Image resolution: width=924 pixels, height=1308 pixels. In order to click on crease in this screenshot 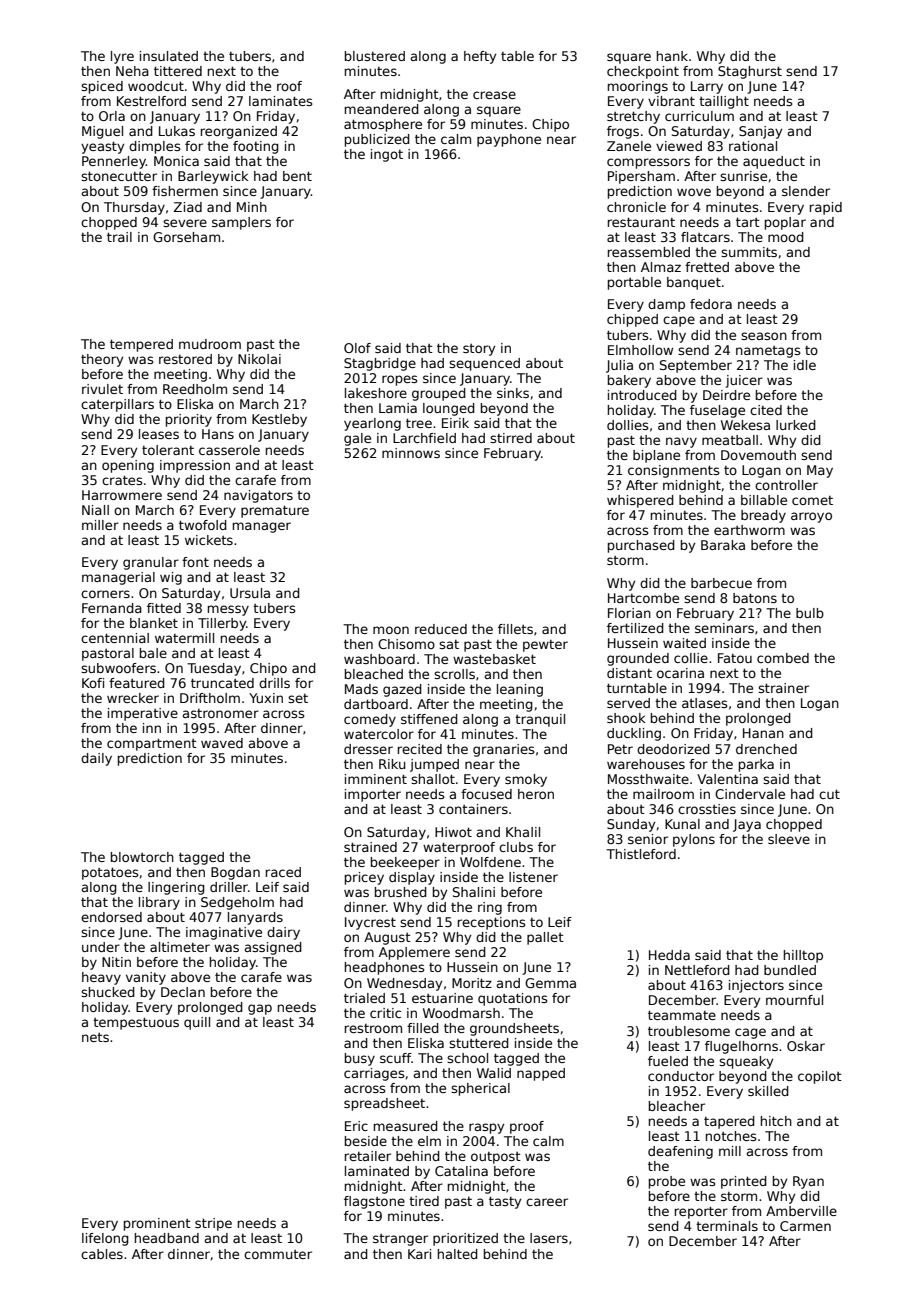, I will do `click(494, 95)`.
